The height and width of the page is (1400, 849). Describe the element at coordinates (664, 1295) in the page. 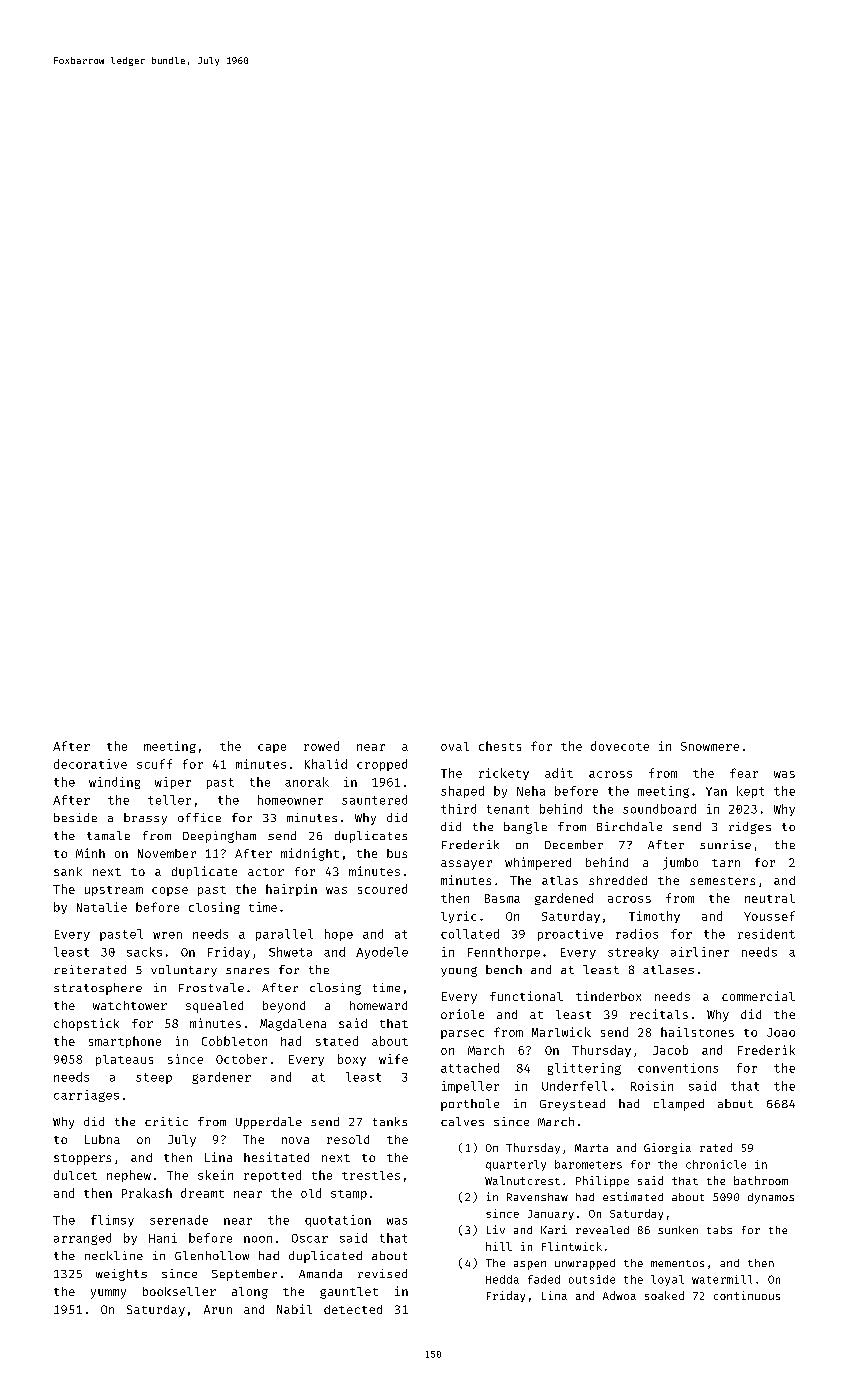

I see `soaked` at that location.
